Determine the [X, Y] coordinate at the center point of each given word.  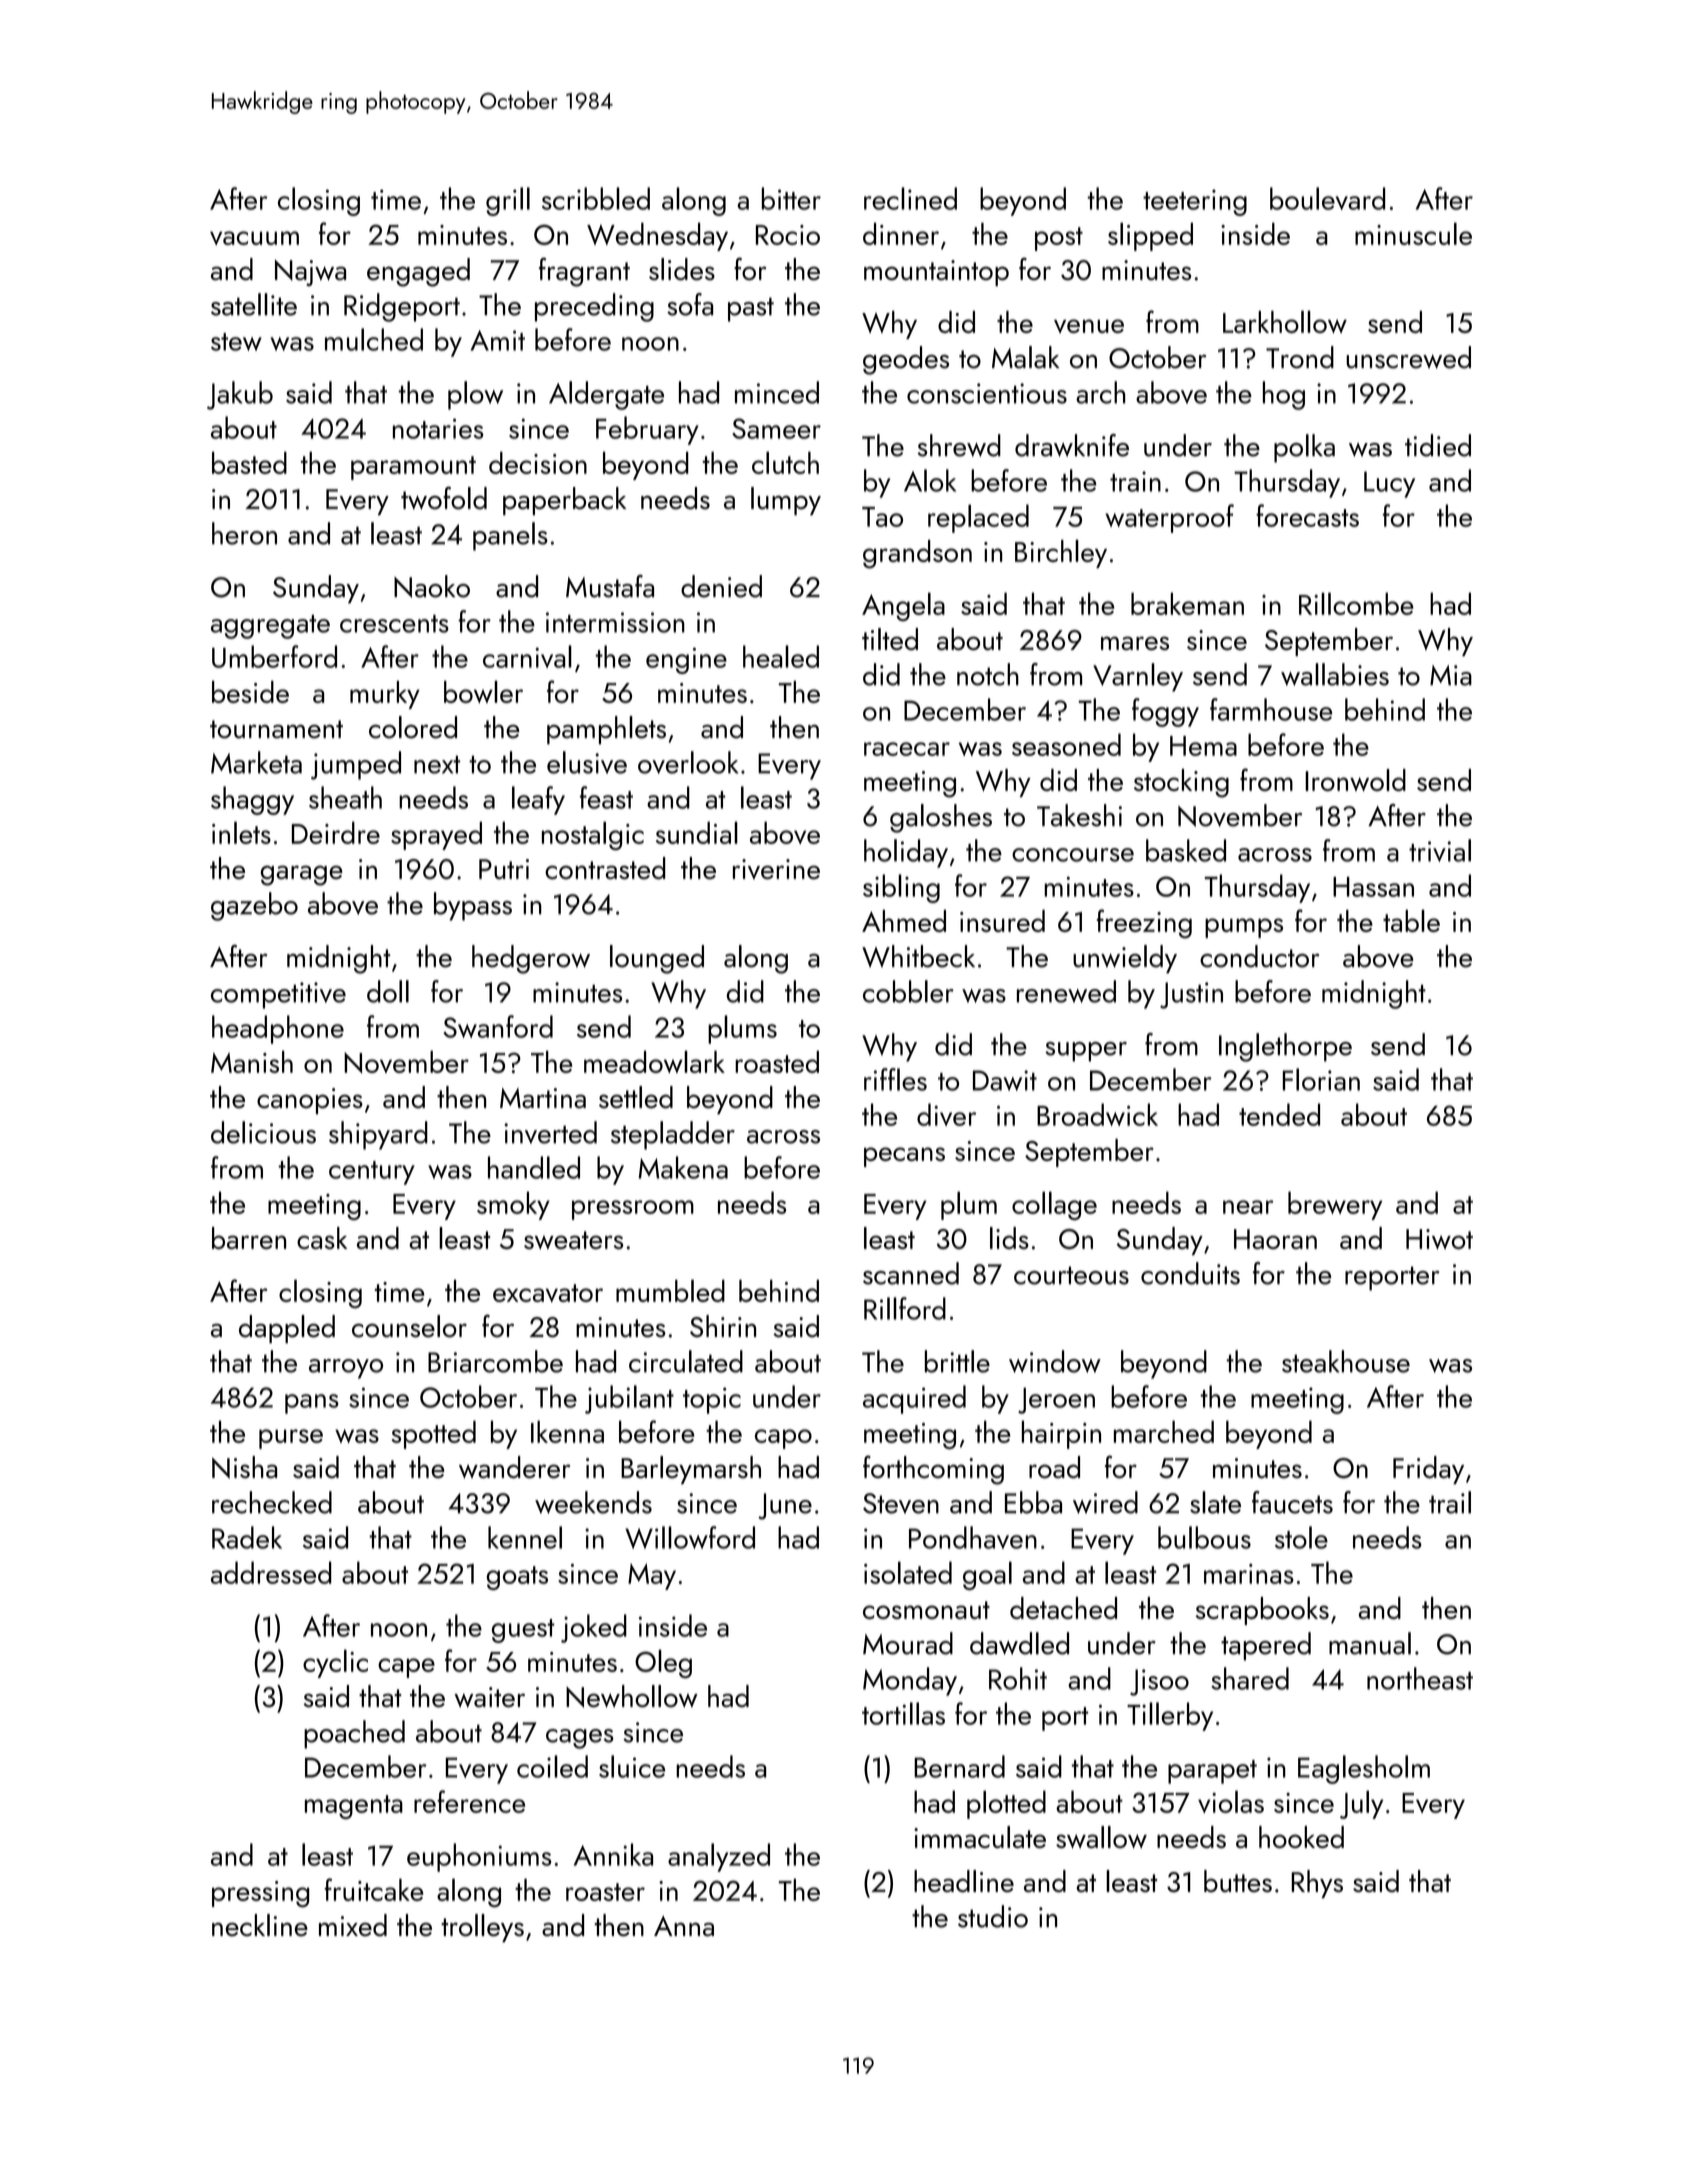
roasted [777, 1061]
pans [312, 1404]
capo [783, 1439]
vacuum [254, 238]
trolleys [482, 1928]
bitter [791, 198]
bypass [473, 906]
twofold [444, 498]
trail [1450, 1502]
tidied [1438, 445]
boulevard [1327, 198]
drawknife [1072, 445]
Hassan [1373, 887]
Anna [684, 1926]
